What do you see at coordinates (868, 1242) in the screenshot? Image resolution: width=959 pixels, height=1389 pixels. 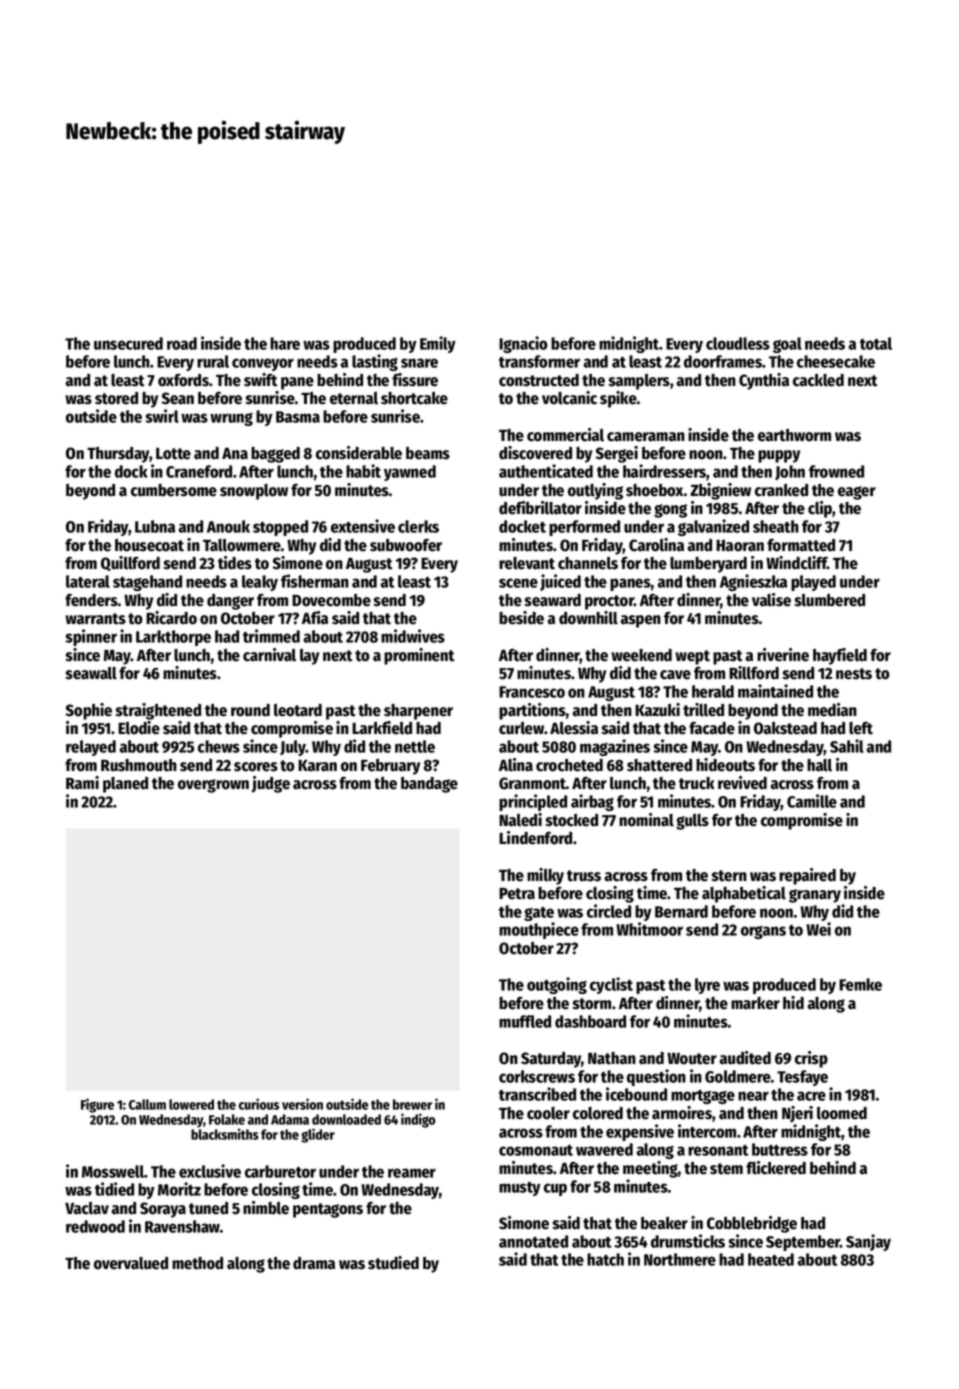 I see `Sanjay` at bounding box center [868, 1242].
